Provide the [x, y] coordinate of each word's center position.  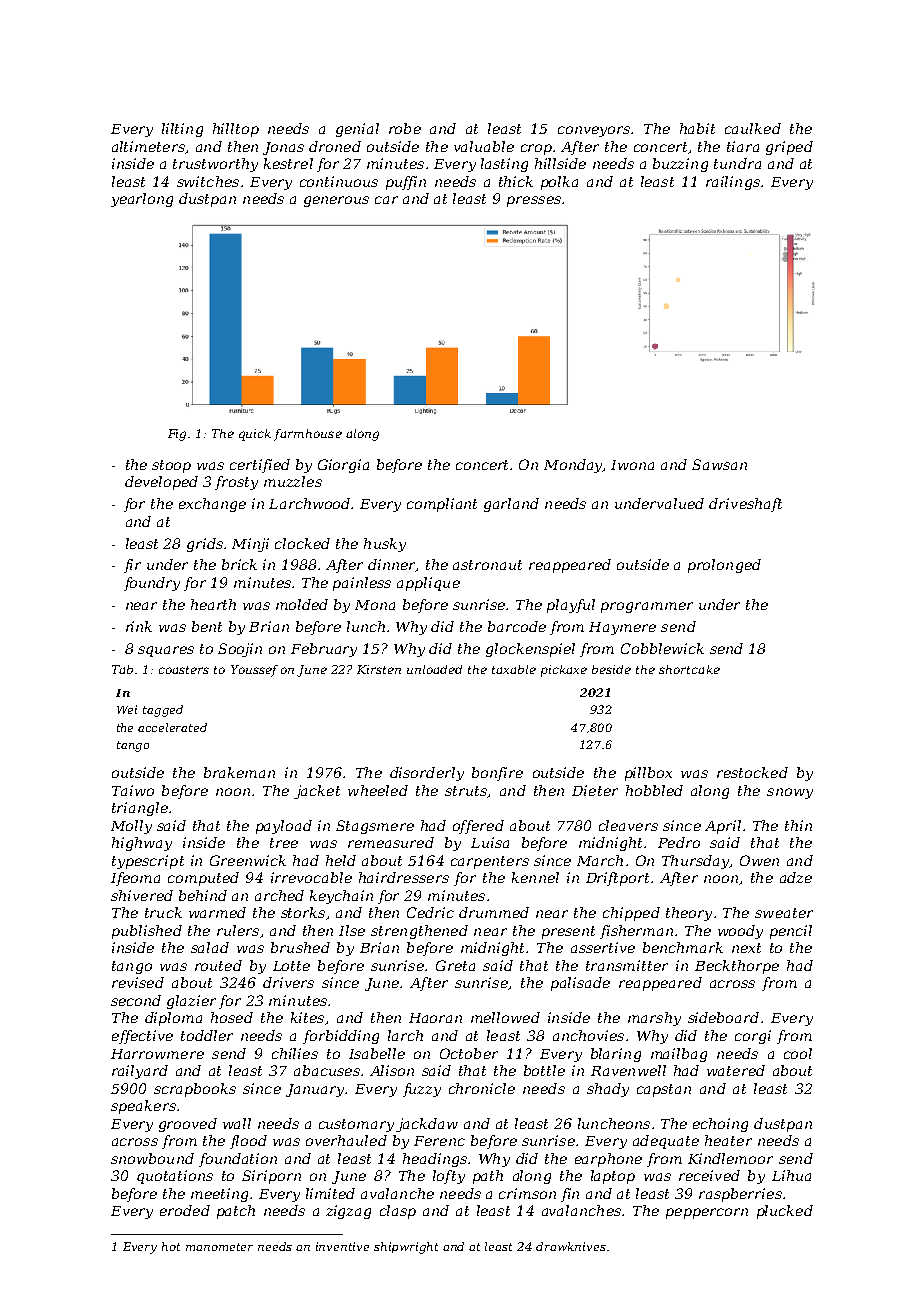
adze [796, 877]
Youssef [254, 671]
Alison [392, 1070]
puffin [406, 183]
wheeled [378, 790]
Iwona [632, 465]
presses [534, 201]
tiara [743, 146]
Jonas [283, 148]
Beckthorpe [737, 967]
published [147, 932]
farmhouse [308, 435]
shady [608, 1090]
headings [435, 1160]
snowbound [152, 1158]
